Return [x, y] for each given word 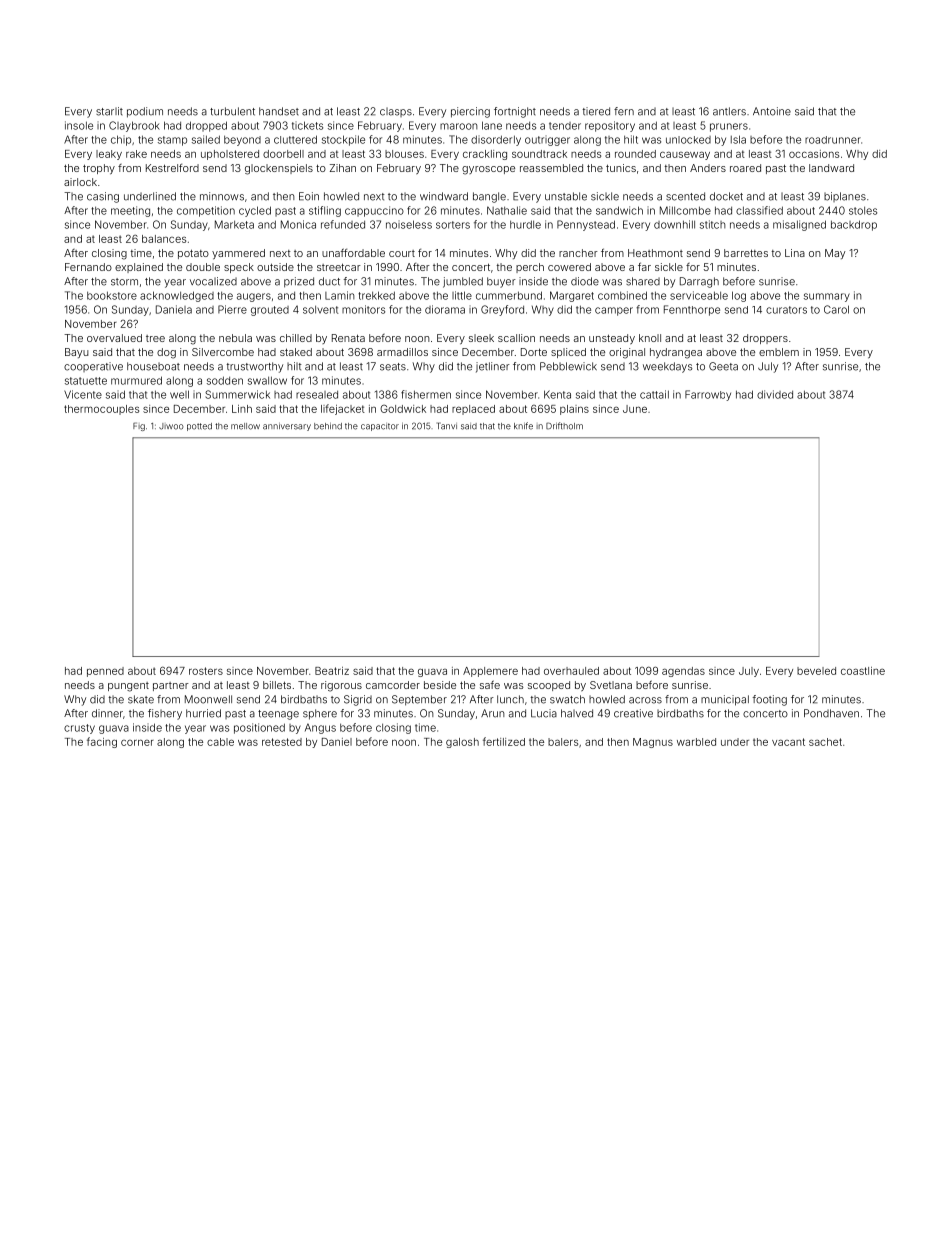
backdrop [854, 225]
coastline [863, 671]
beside [440, 685]
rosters [206, 671]
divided [775, 394]
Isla [738, 139]
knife [523, 426]
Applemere [490, 672]
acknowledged [177, 296]
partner [171, 686]
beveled [816, 671]
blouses [404, 154]
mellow [245, 426]
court [402, 253]
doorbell [283, 154]
